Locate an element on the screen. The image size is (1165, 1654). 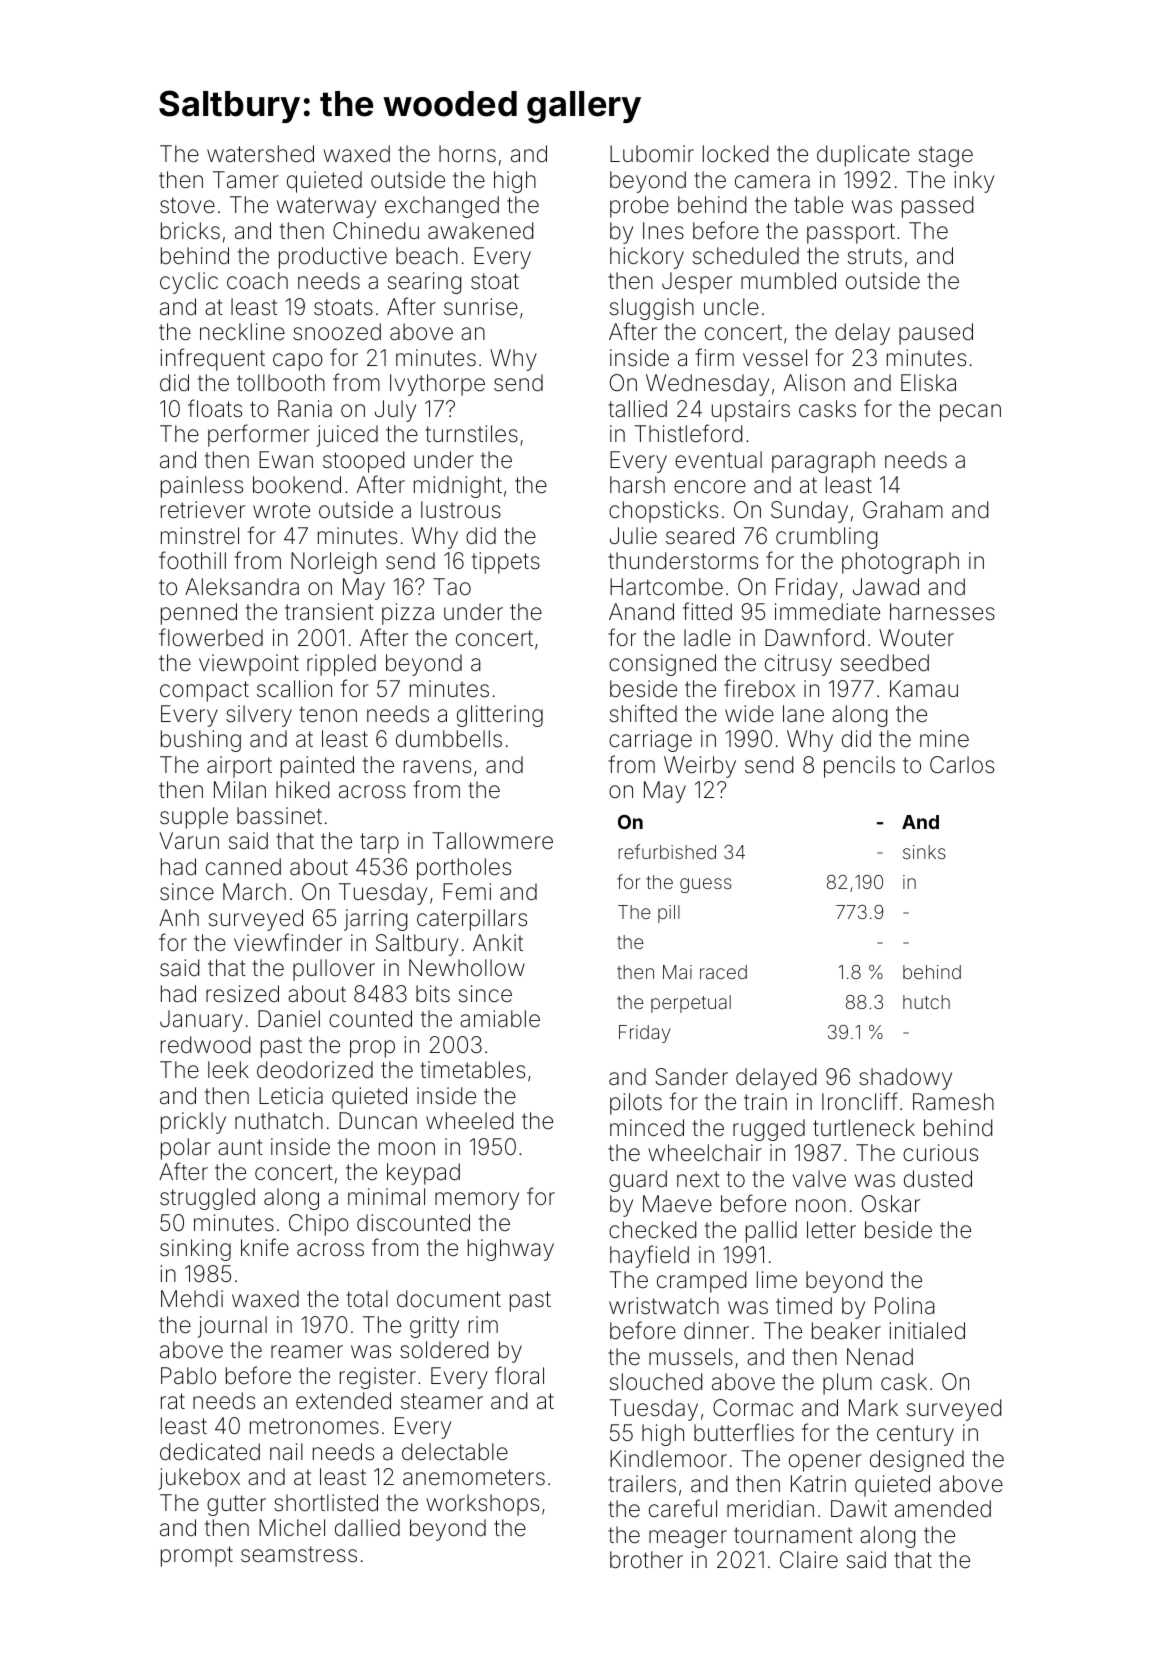
pecan is located at coordinates (970, 413).
